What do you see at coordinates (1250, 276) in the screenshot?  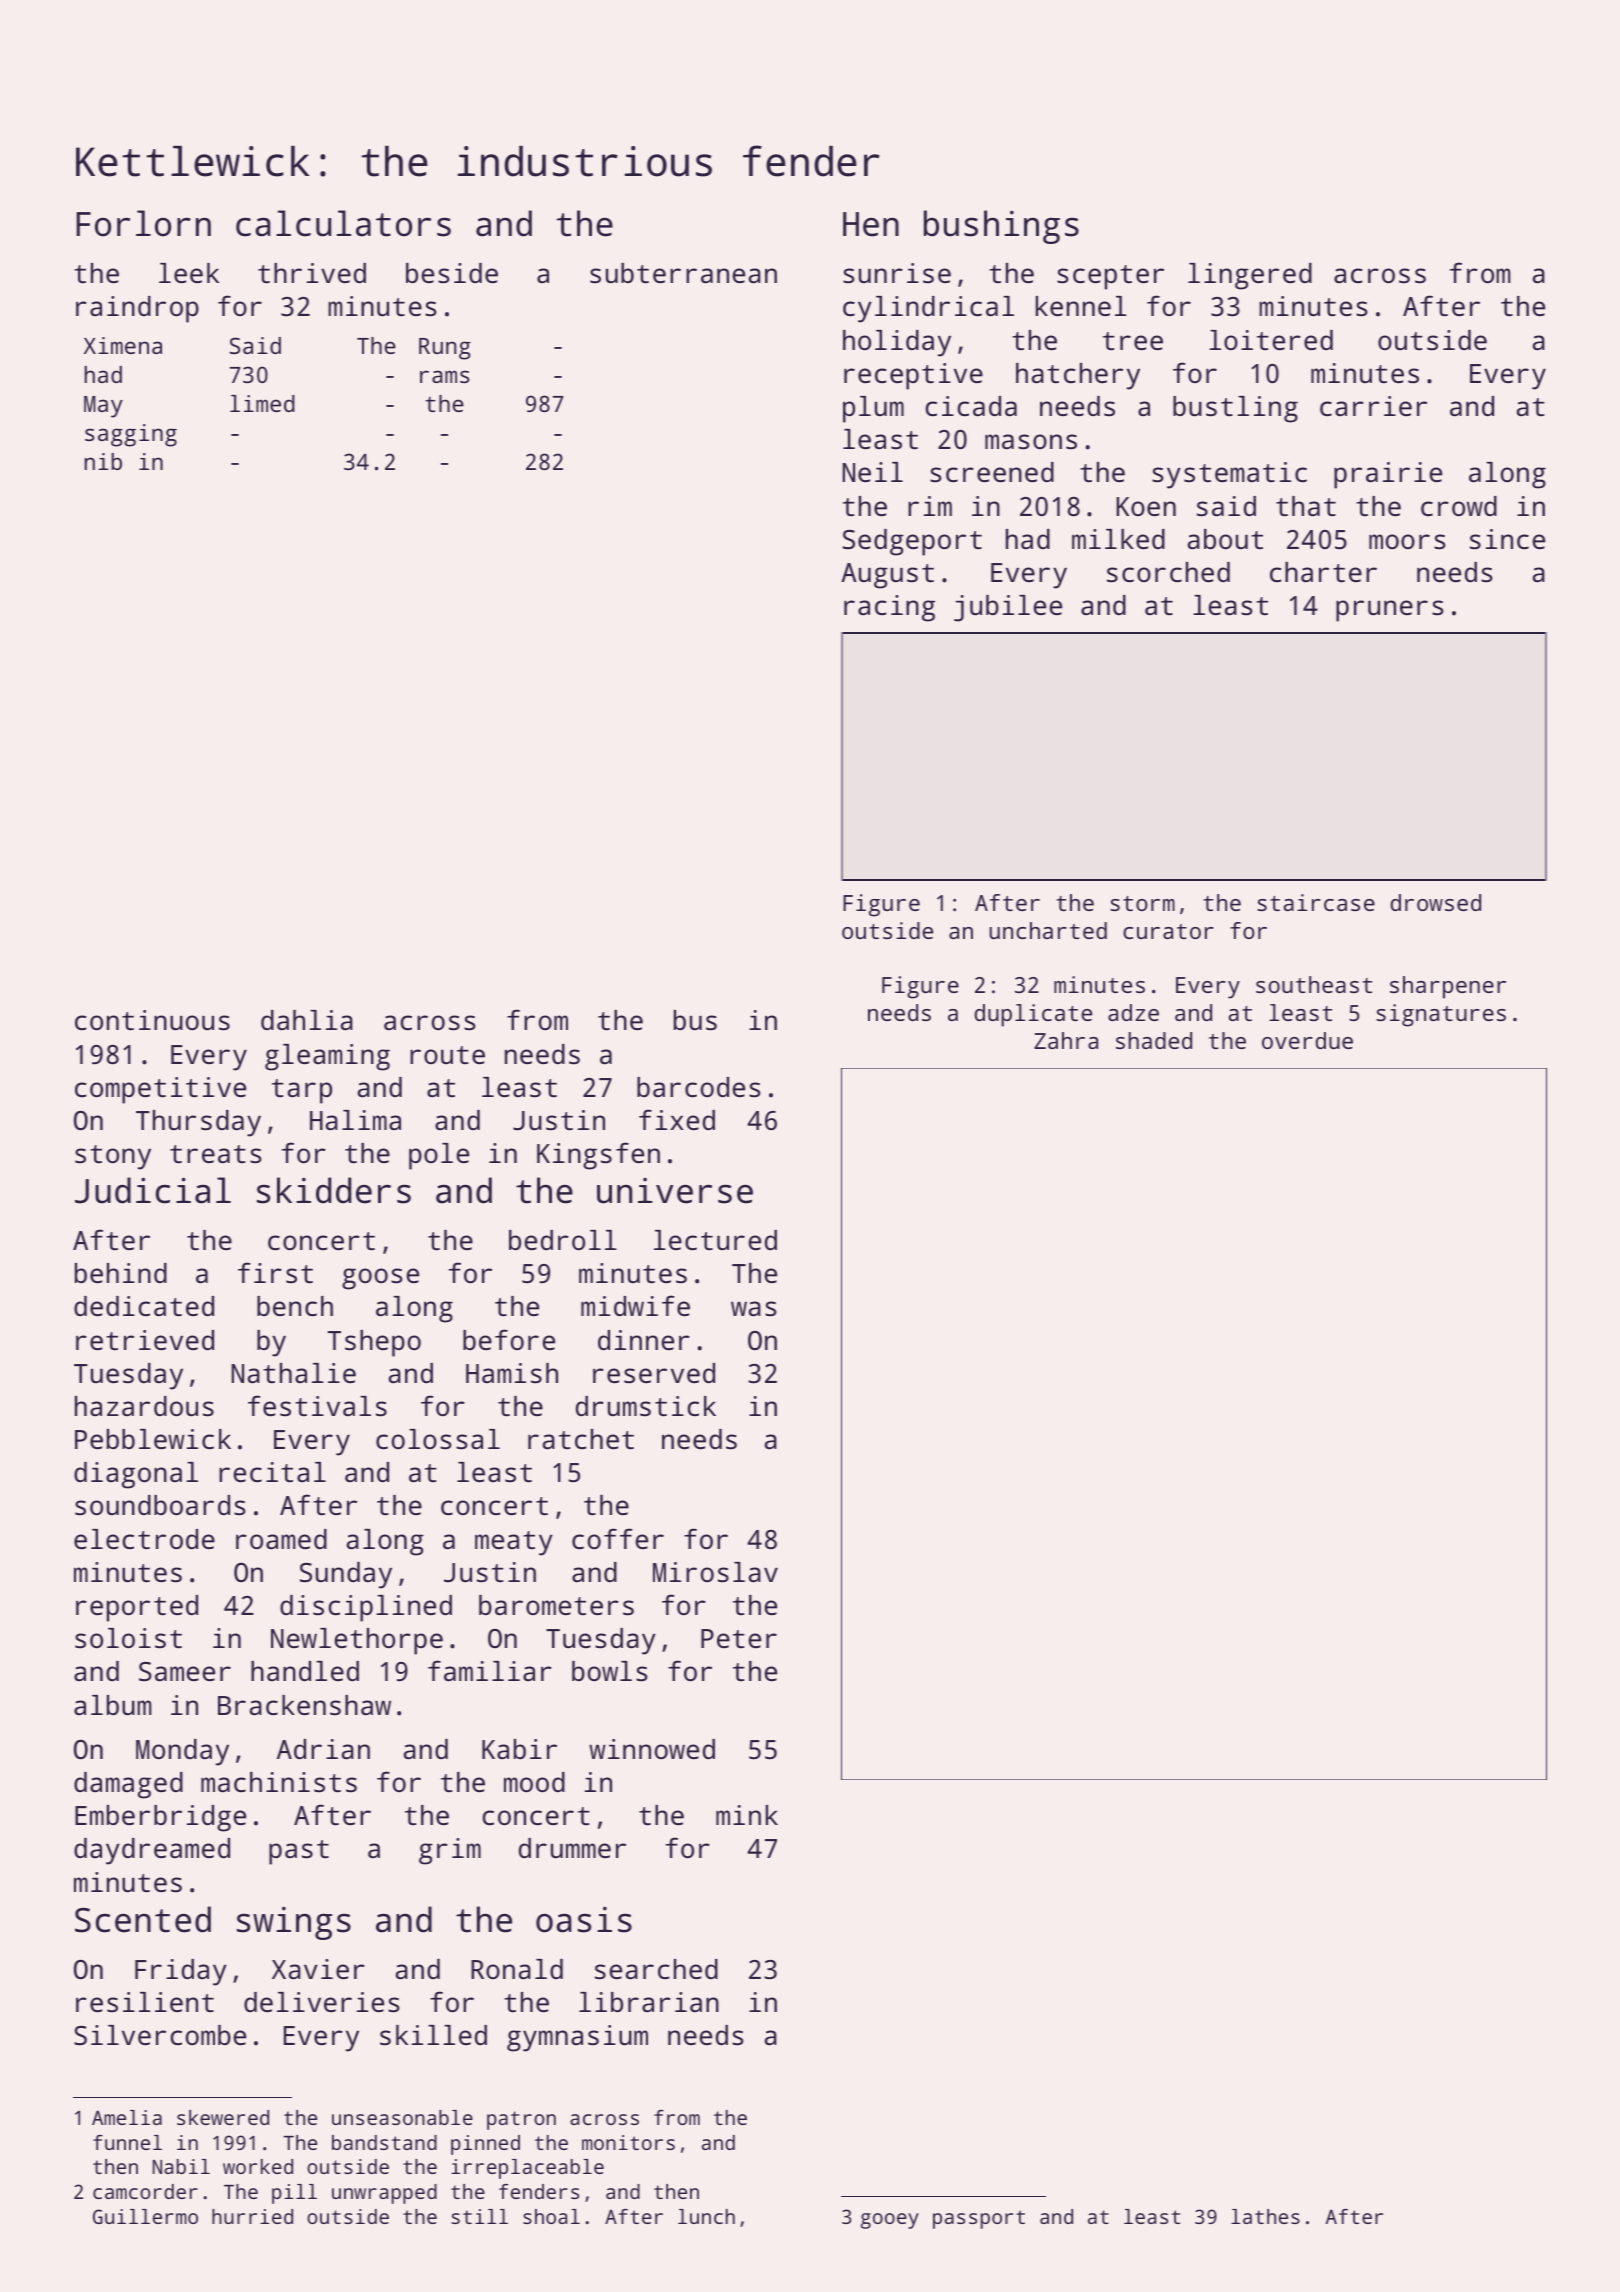 I see `lingered` at bounding box center [1250, 276].
